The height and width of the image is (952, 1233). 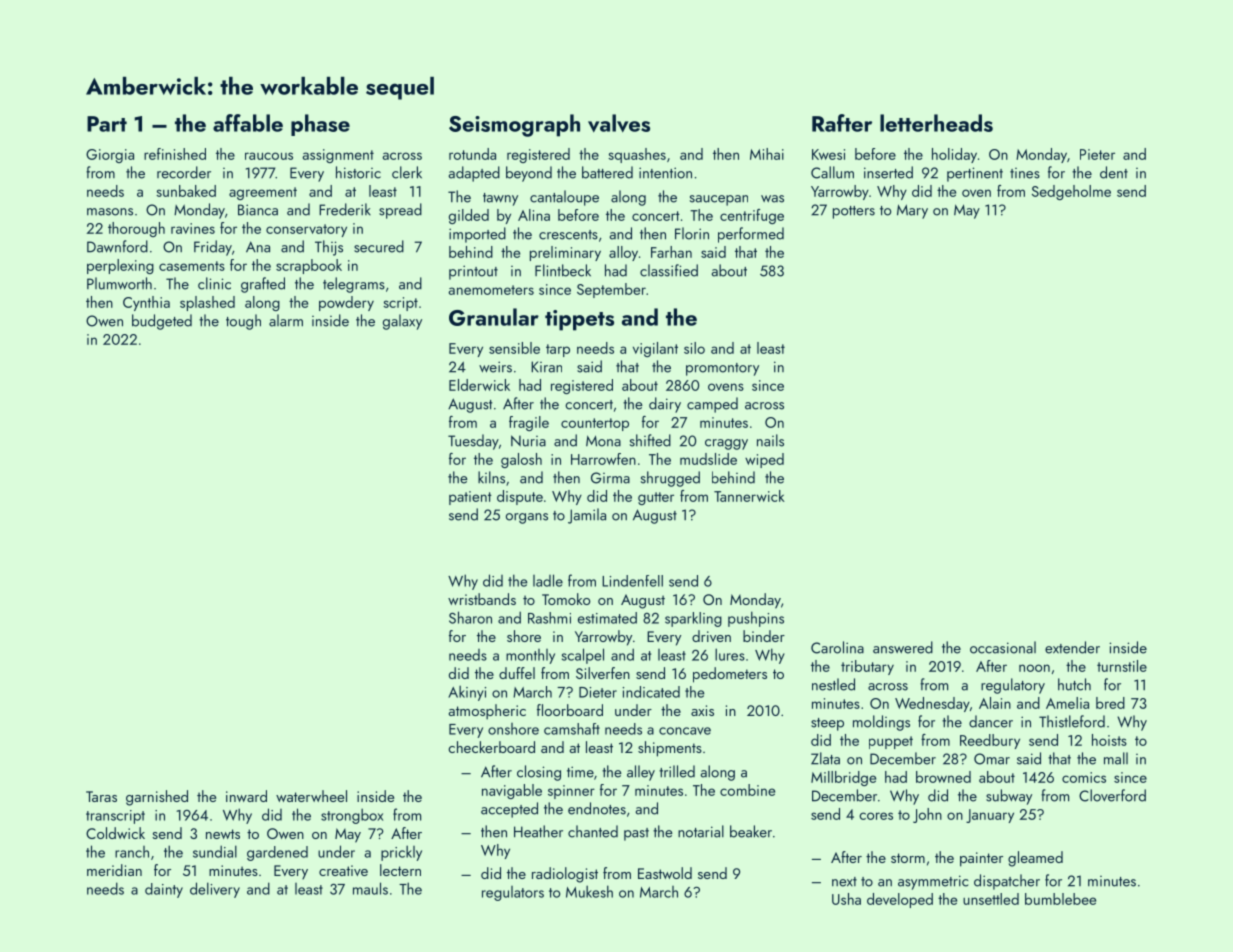 What do you see at coordinates (1003, 647) in the image?
I see `occasional` at bounding box center [1003, 647].
